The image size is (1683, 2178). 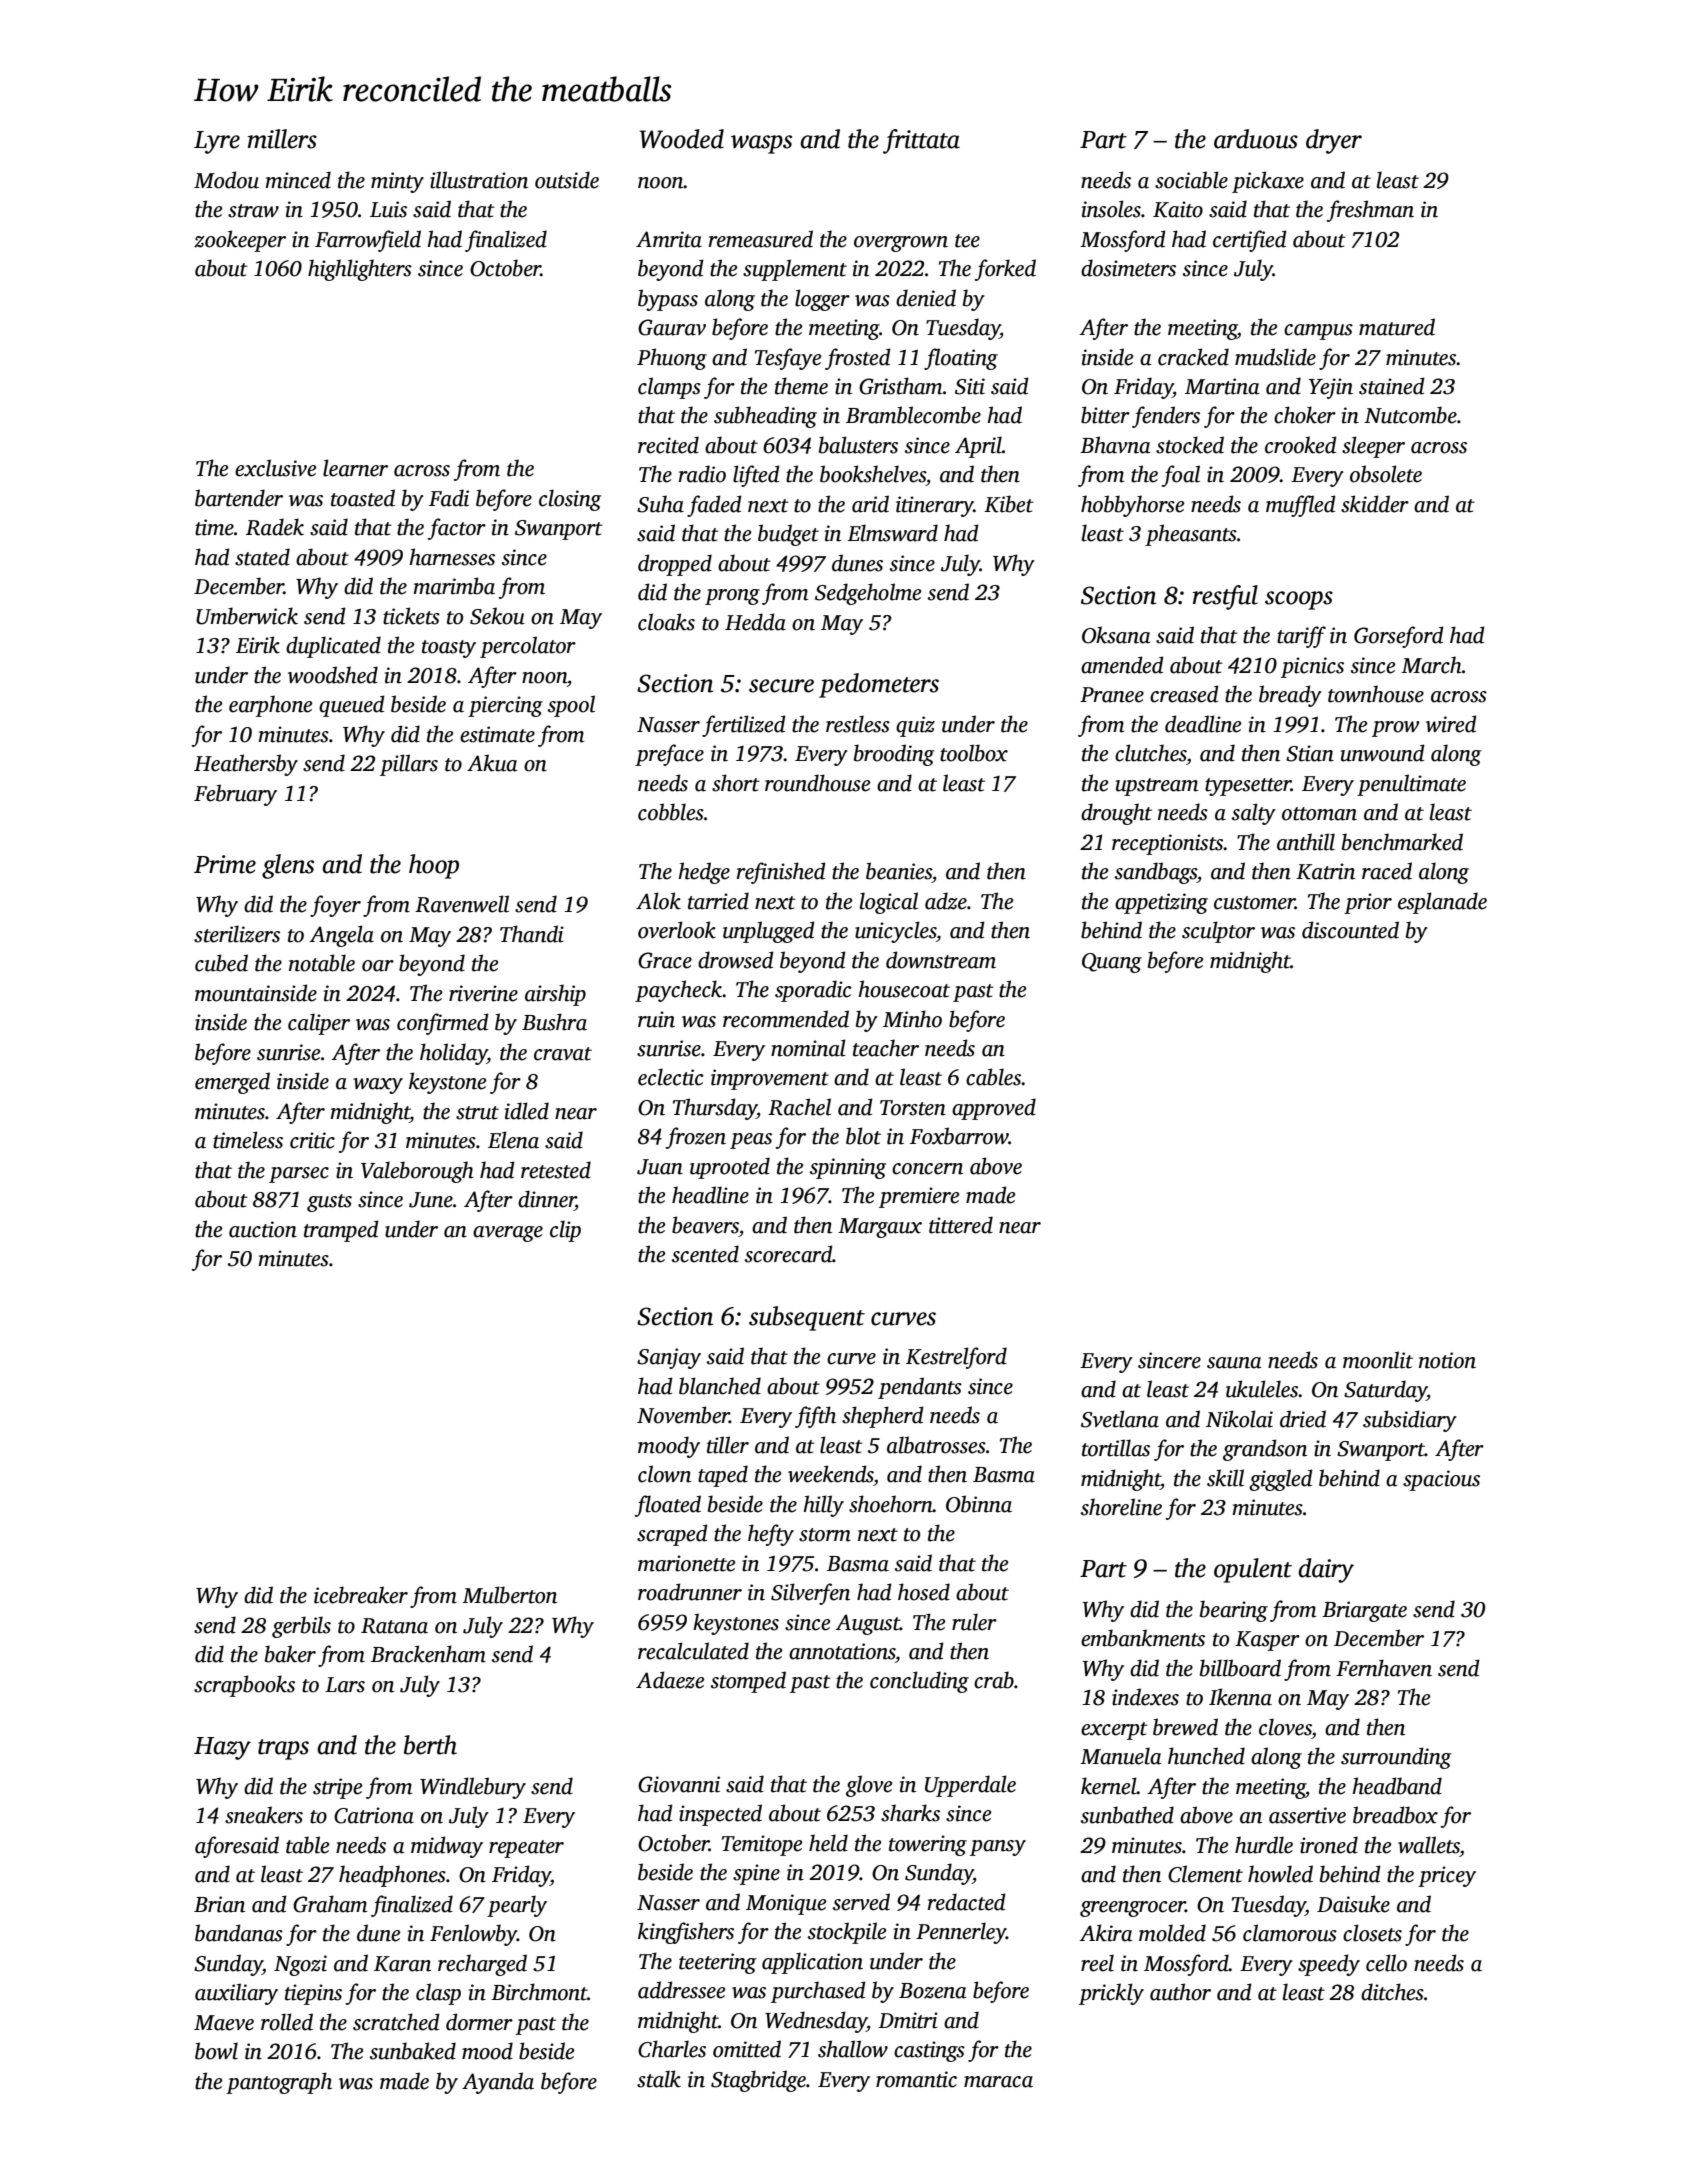 What do you see at coordinates (301, 1627) in the page?
I see `gerbils` at bounding box center [301, 1627].
